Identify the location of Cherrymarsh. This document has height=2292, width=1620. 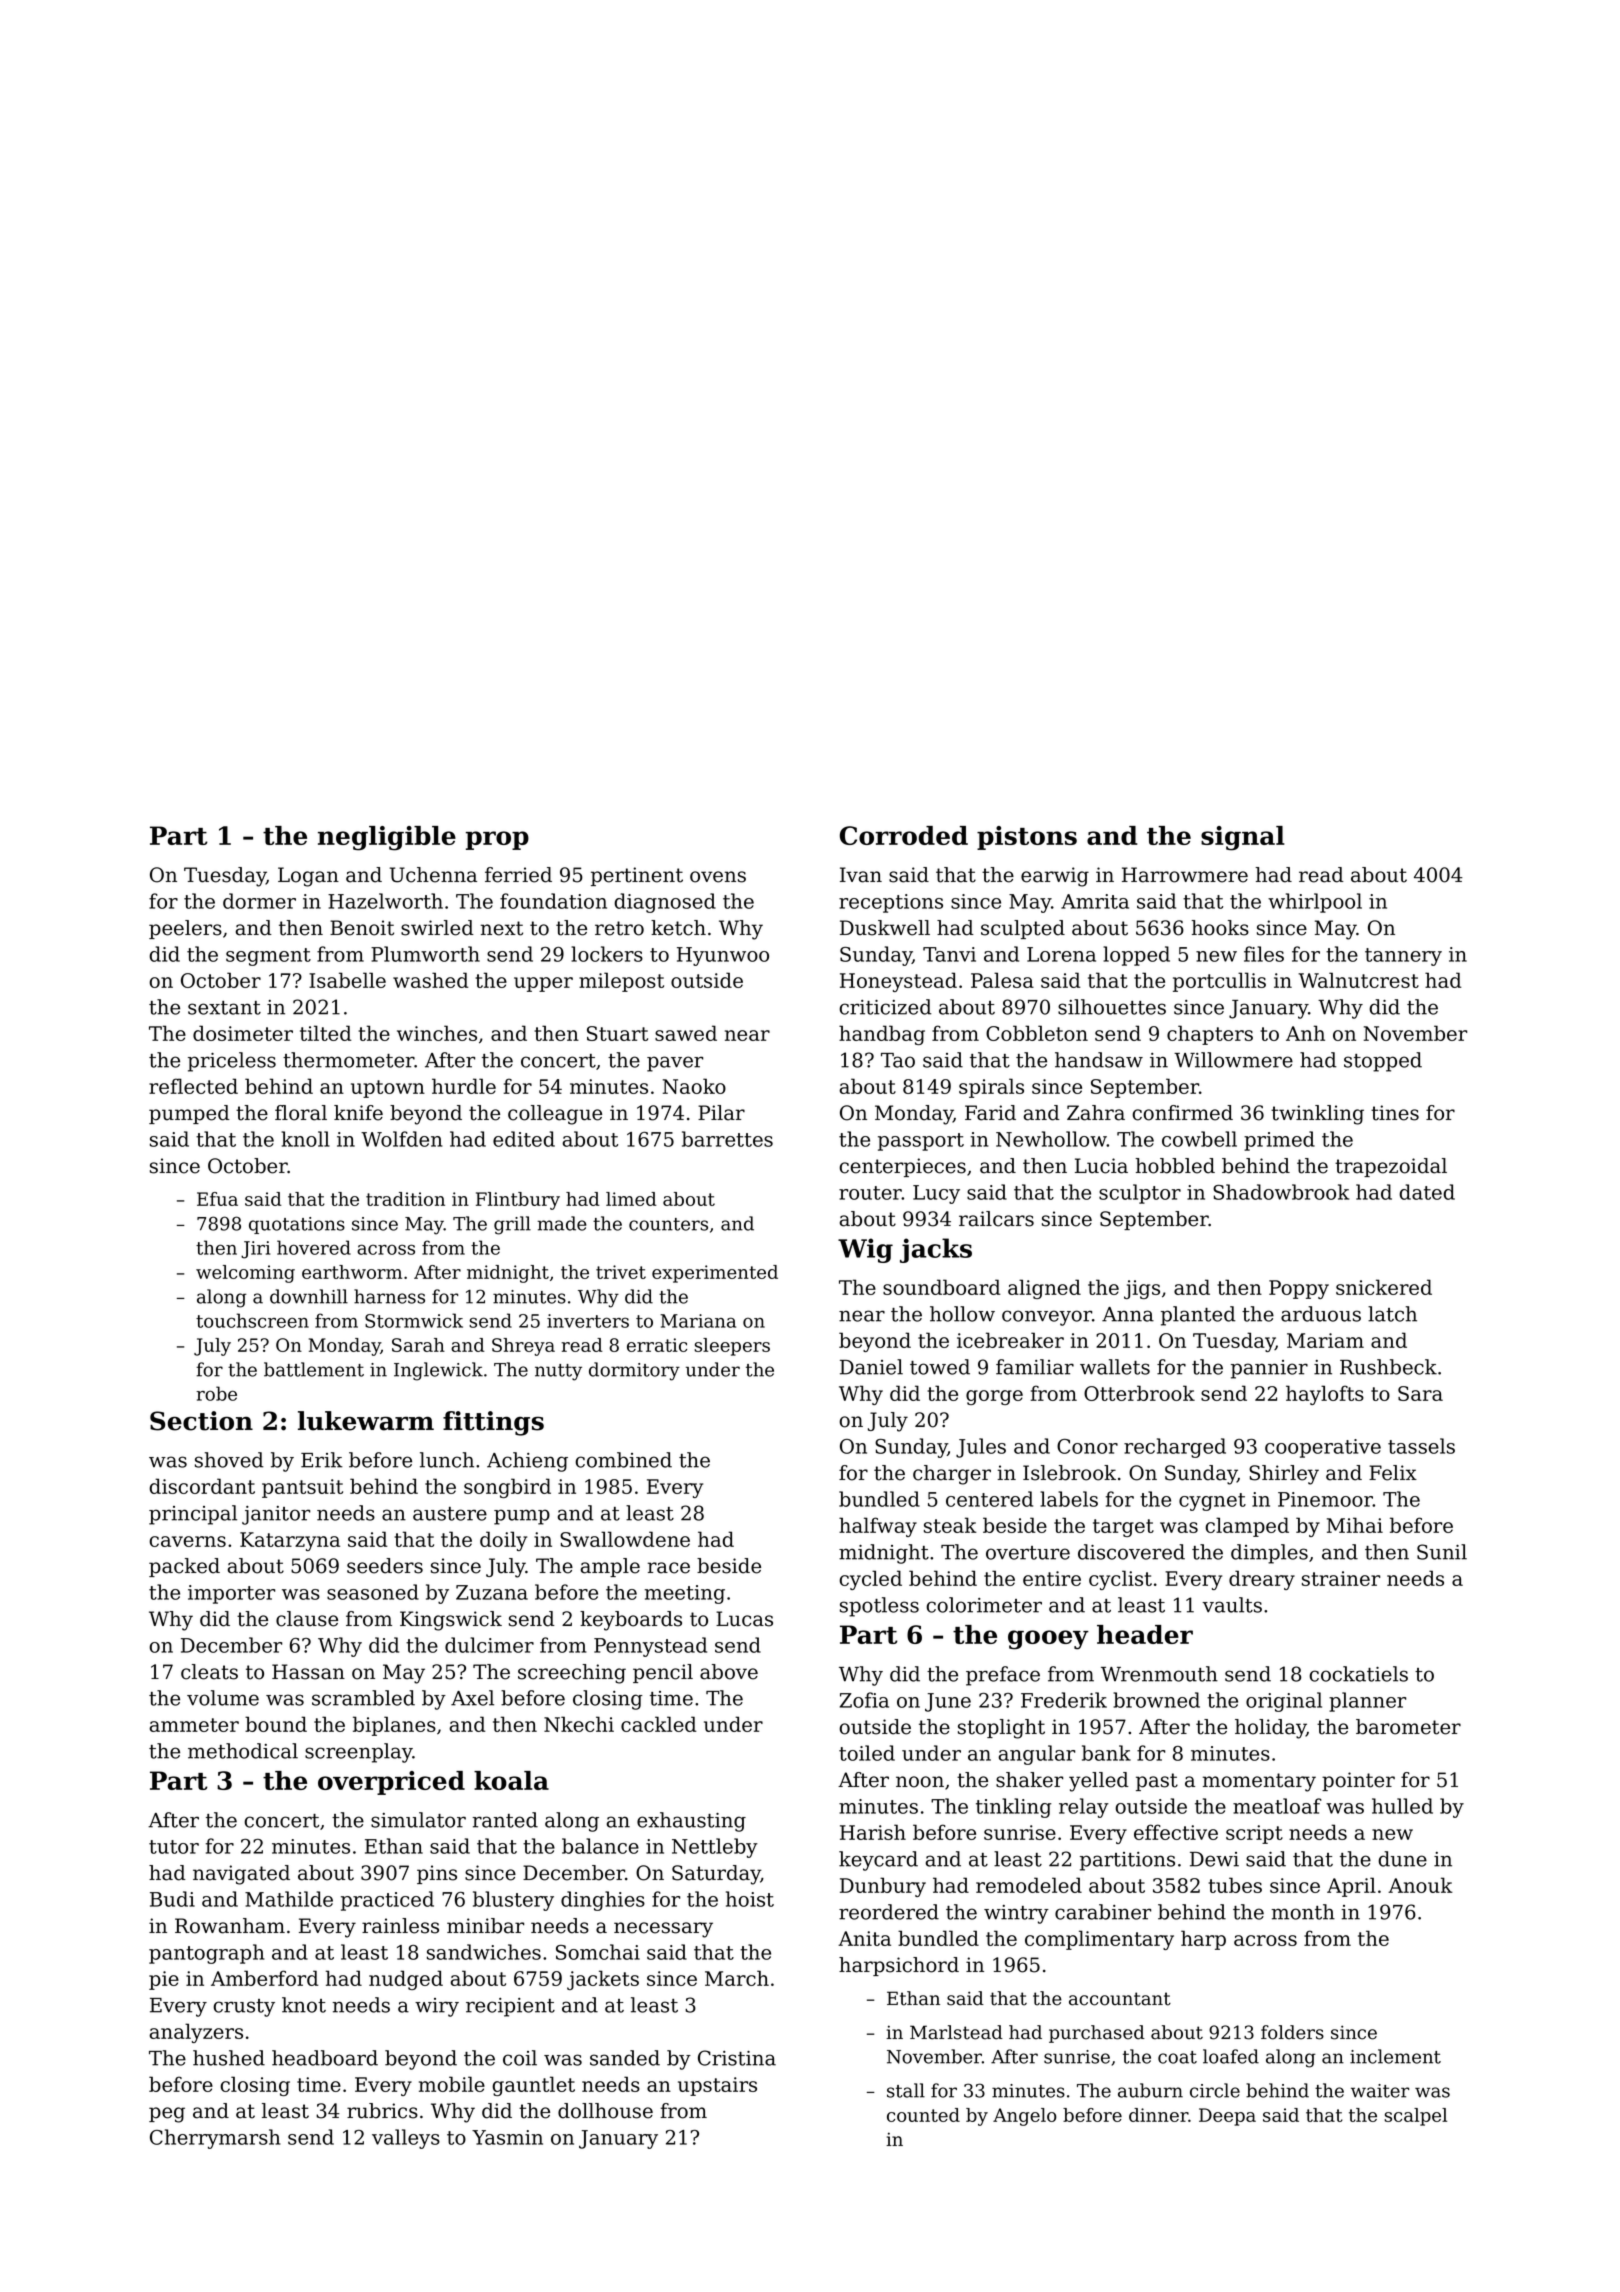
(215, 2139).
